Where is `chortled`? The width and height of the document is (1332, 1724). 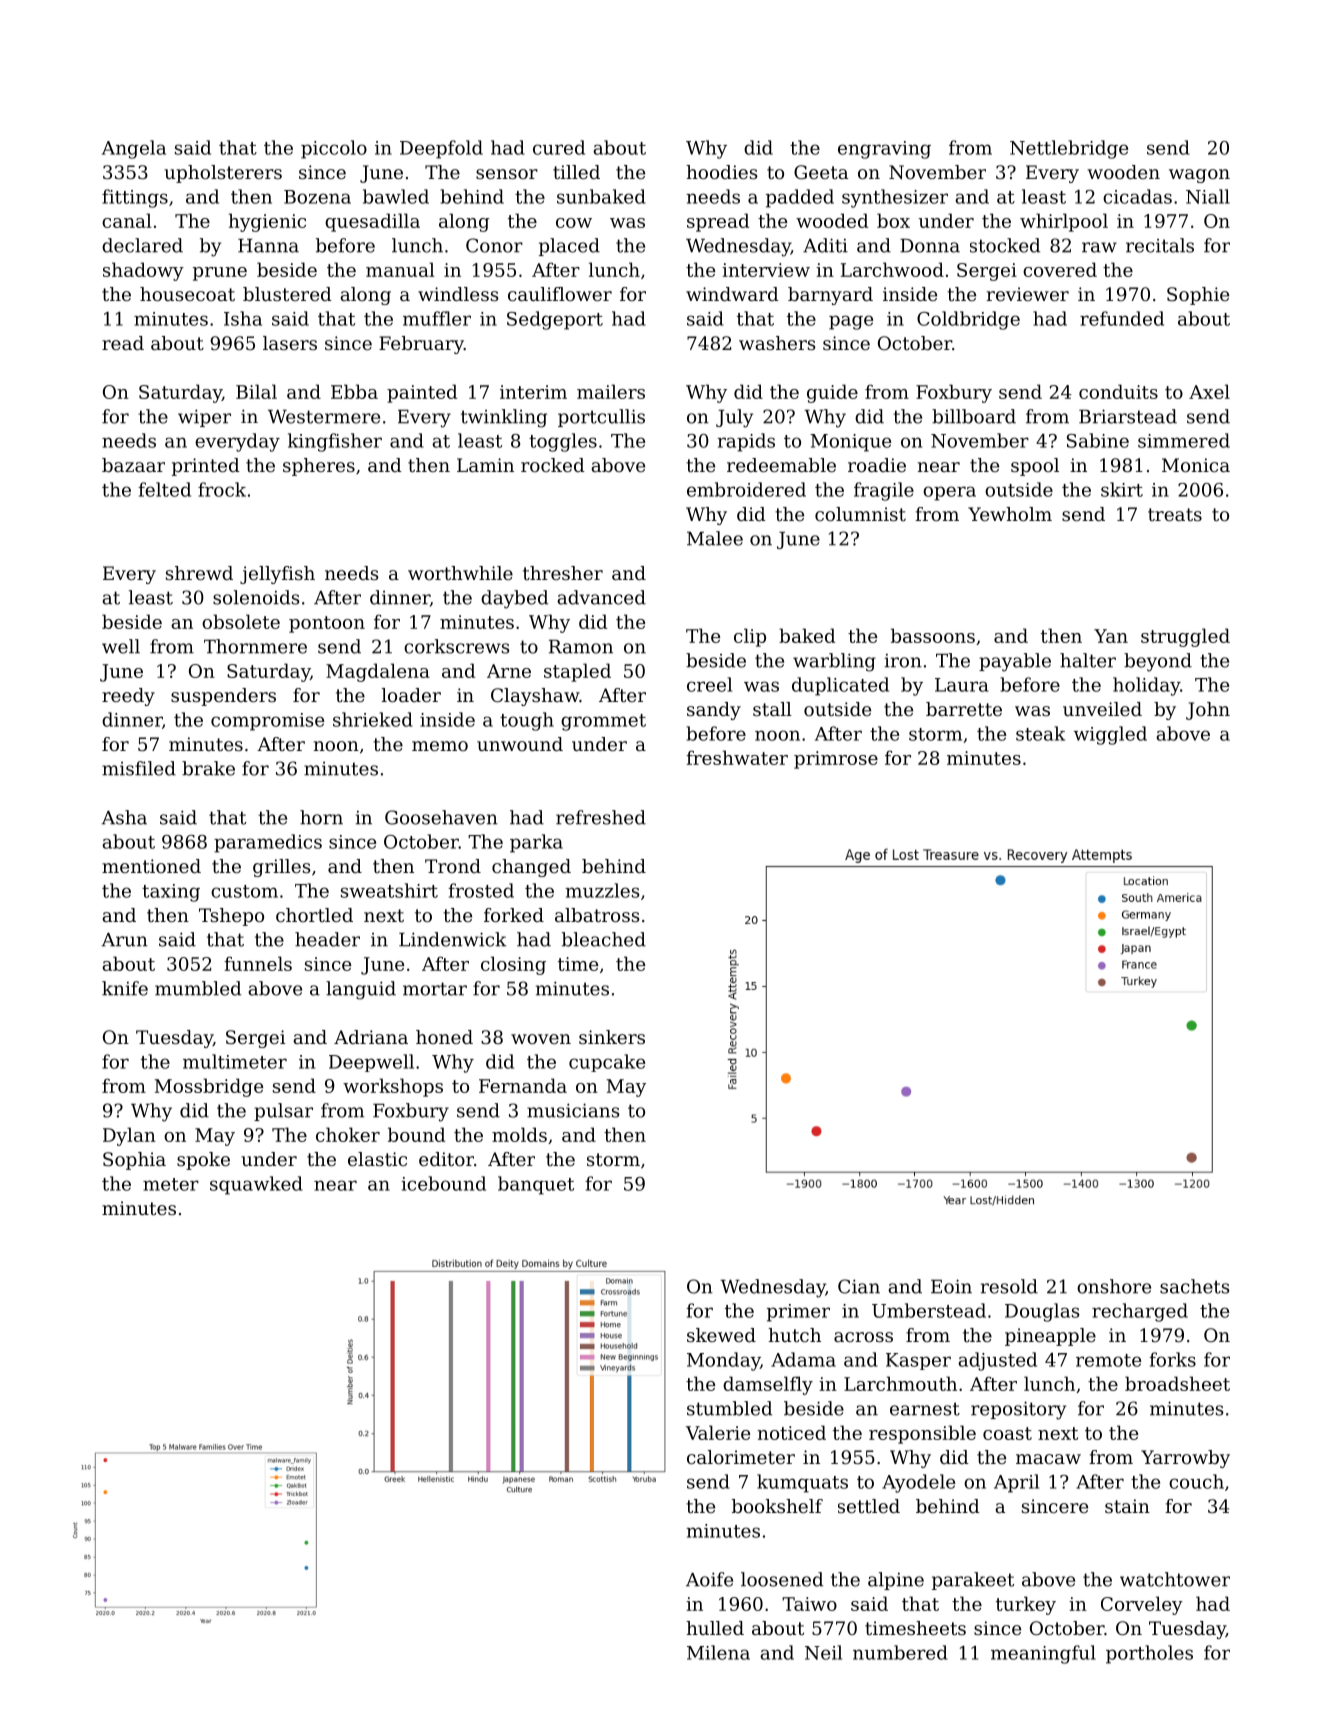 chortled is located at coordinates (314, 915).
